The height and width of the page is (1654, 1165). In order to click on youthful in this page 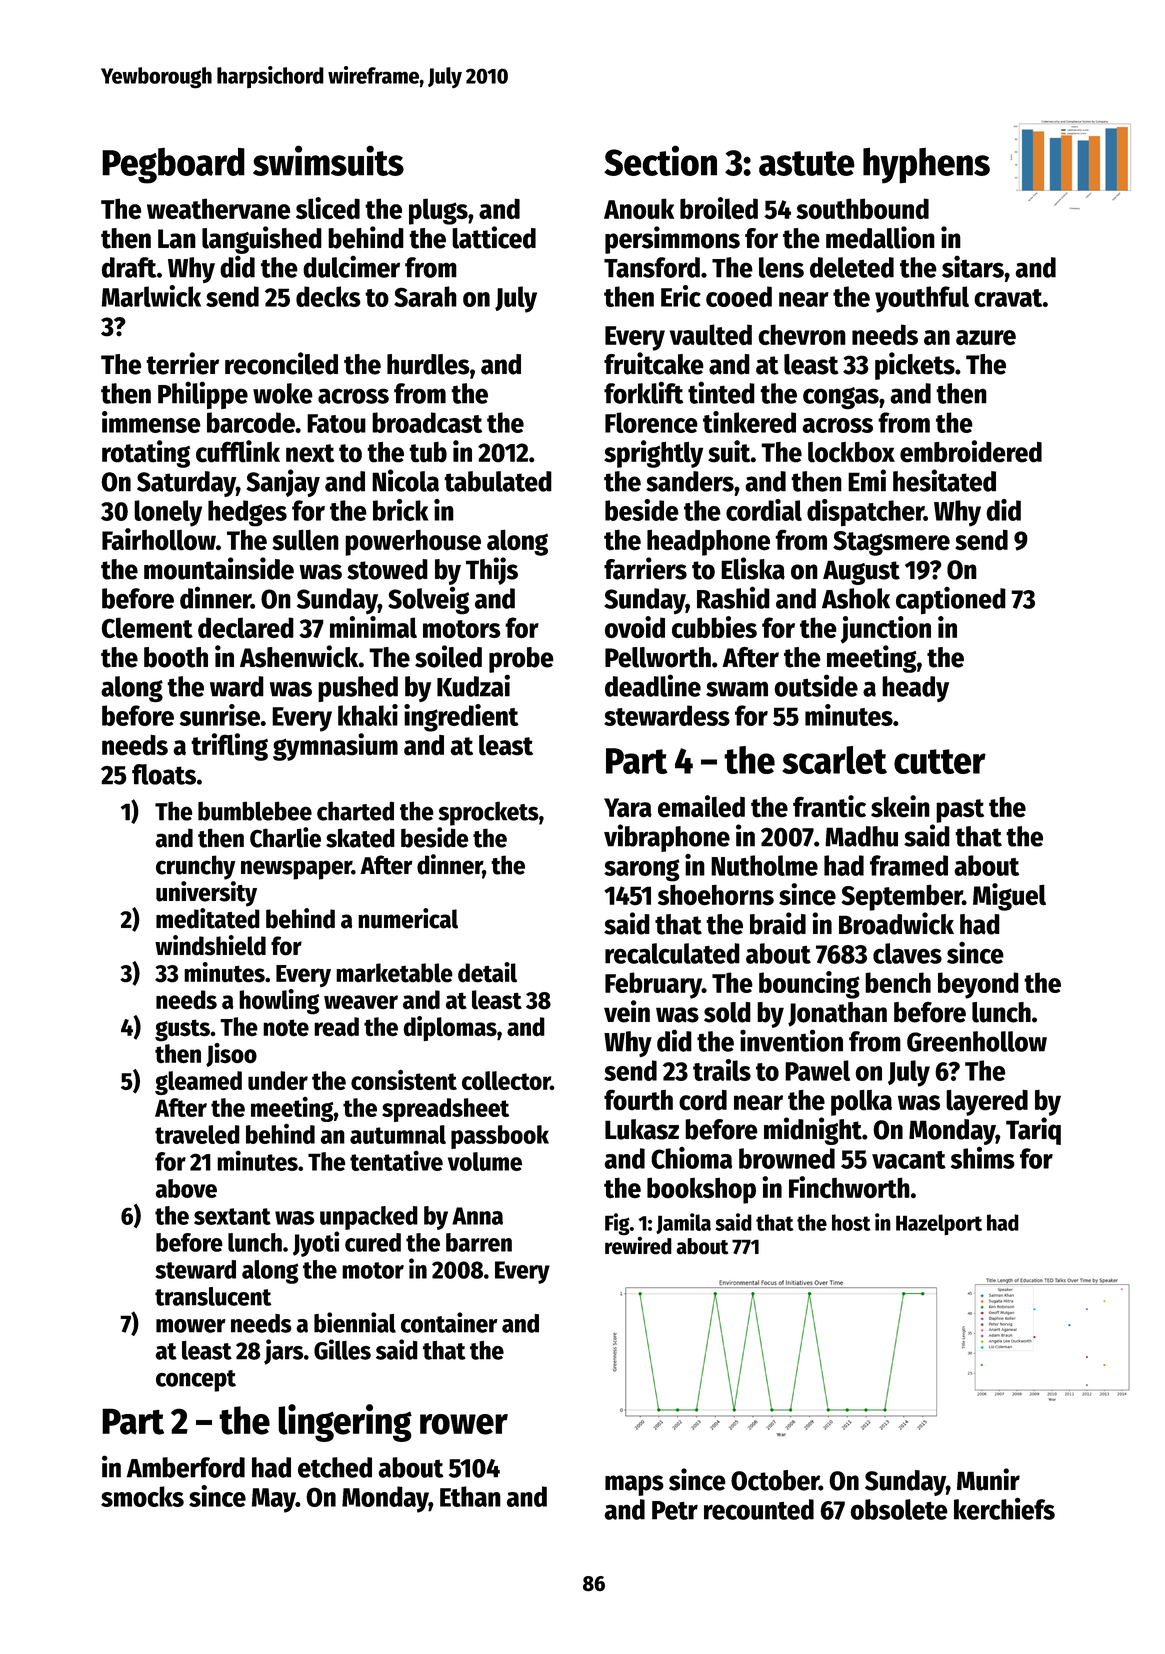, I will do `click(922, 299)`.
